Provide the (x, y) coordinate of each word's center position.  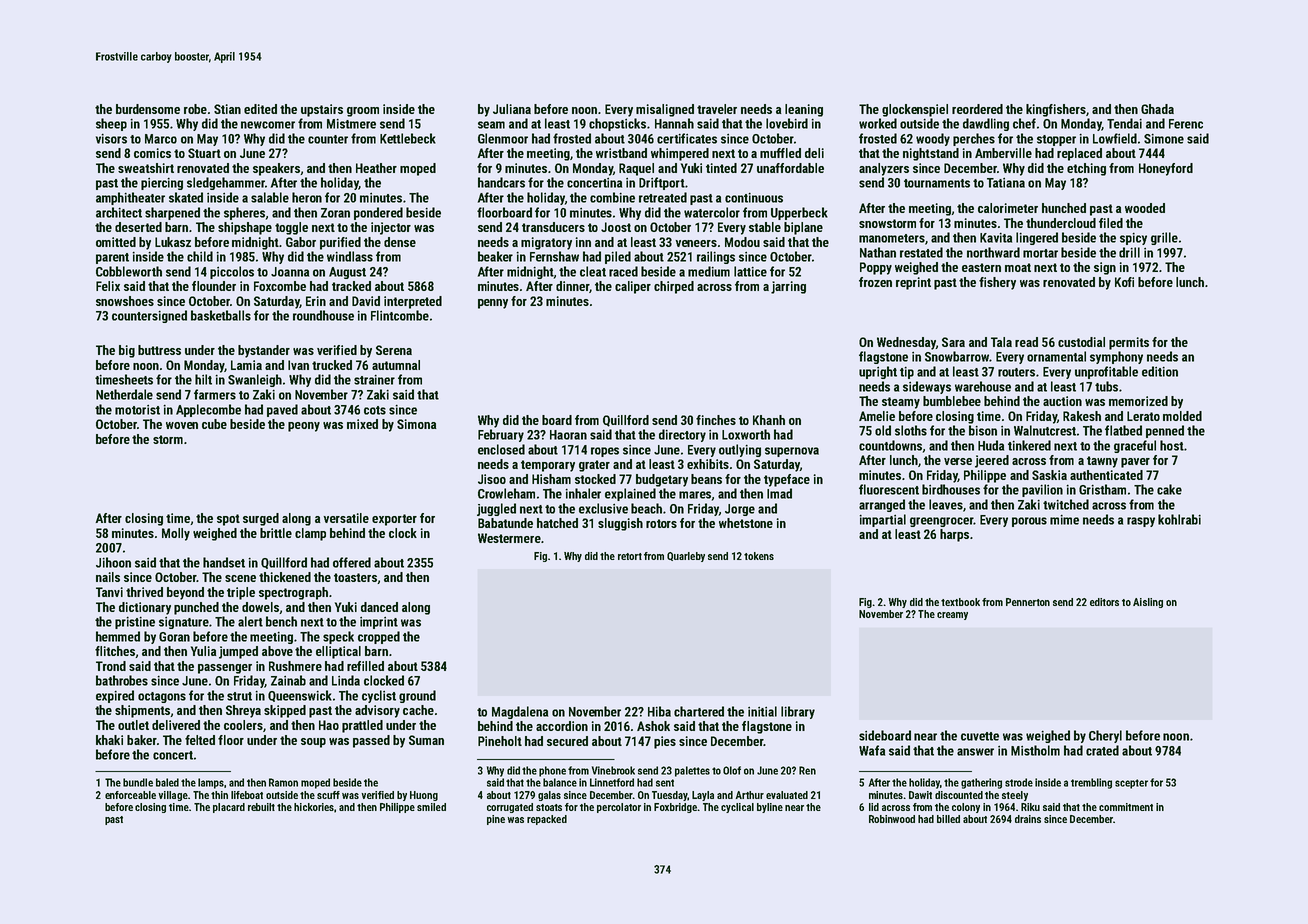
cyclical (737, 808)
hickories (314, 807)
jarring (788, 287)
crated (1102, 750)
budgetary (662, 480)
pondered (378, 213)
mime (1064, 520)
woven (182, 425)
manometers (892, 238)
